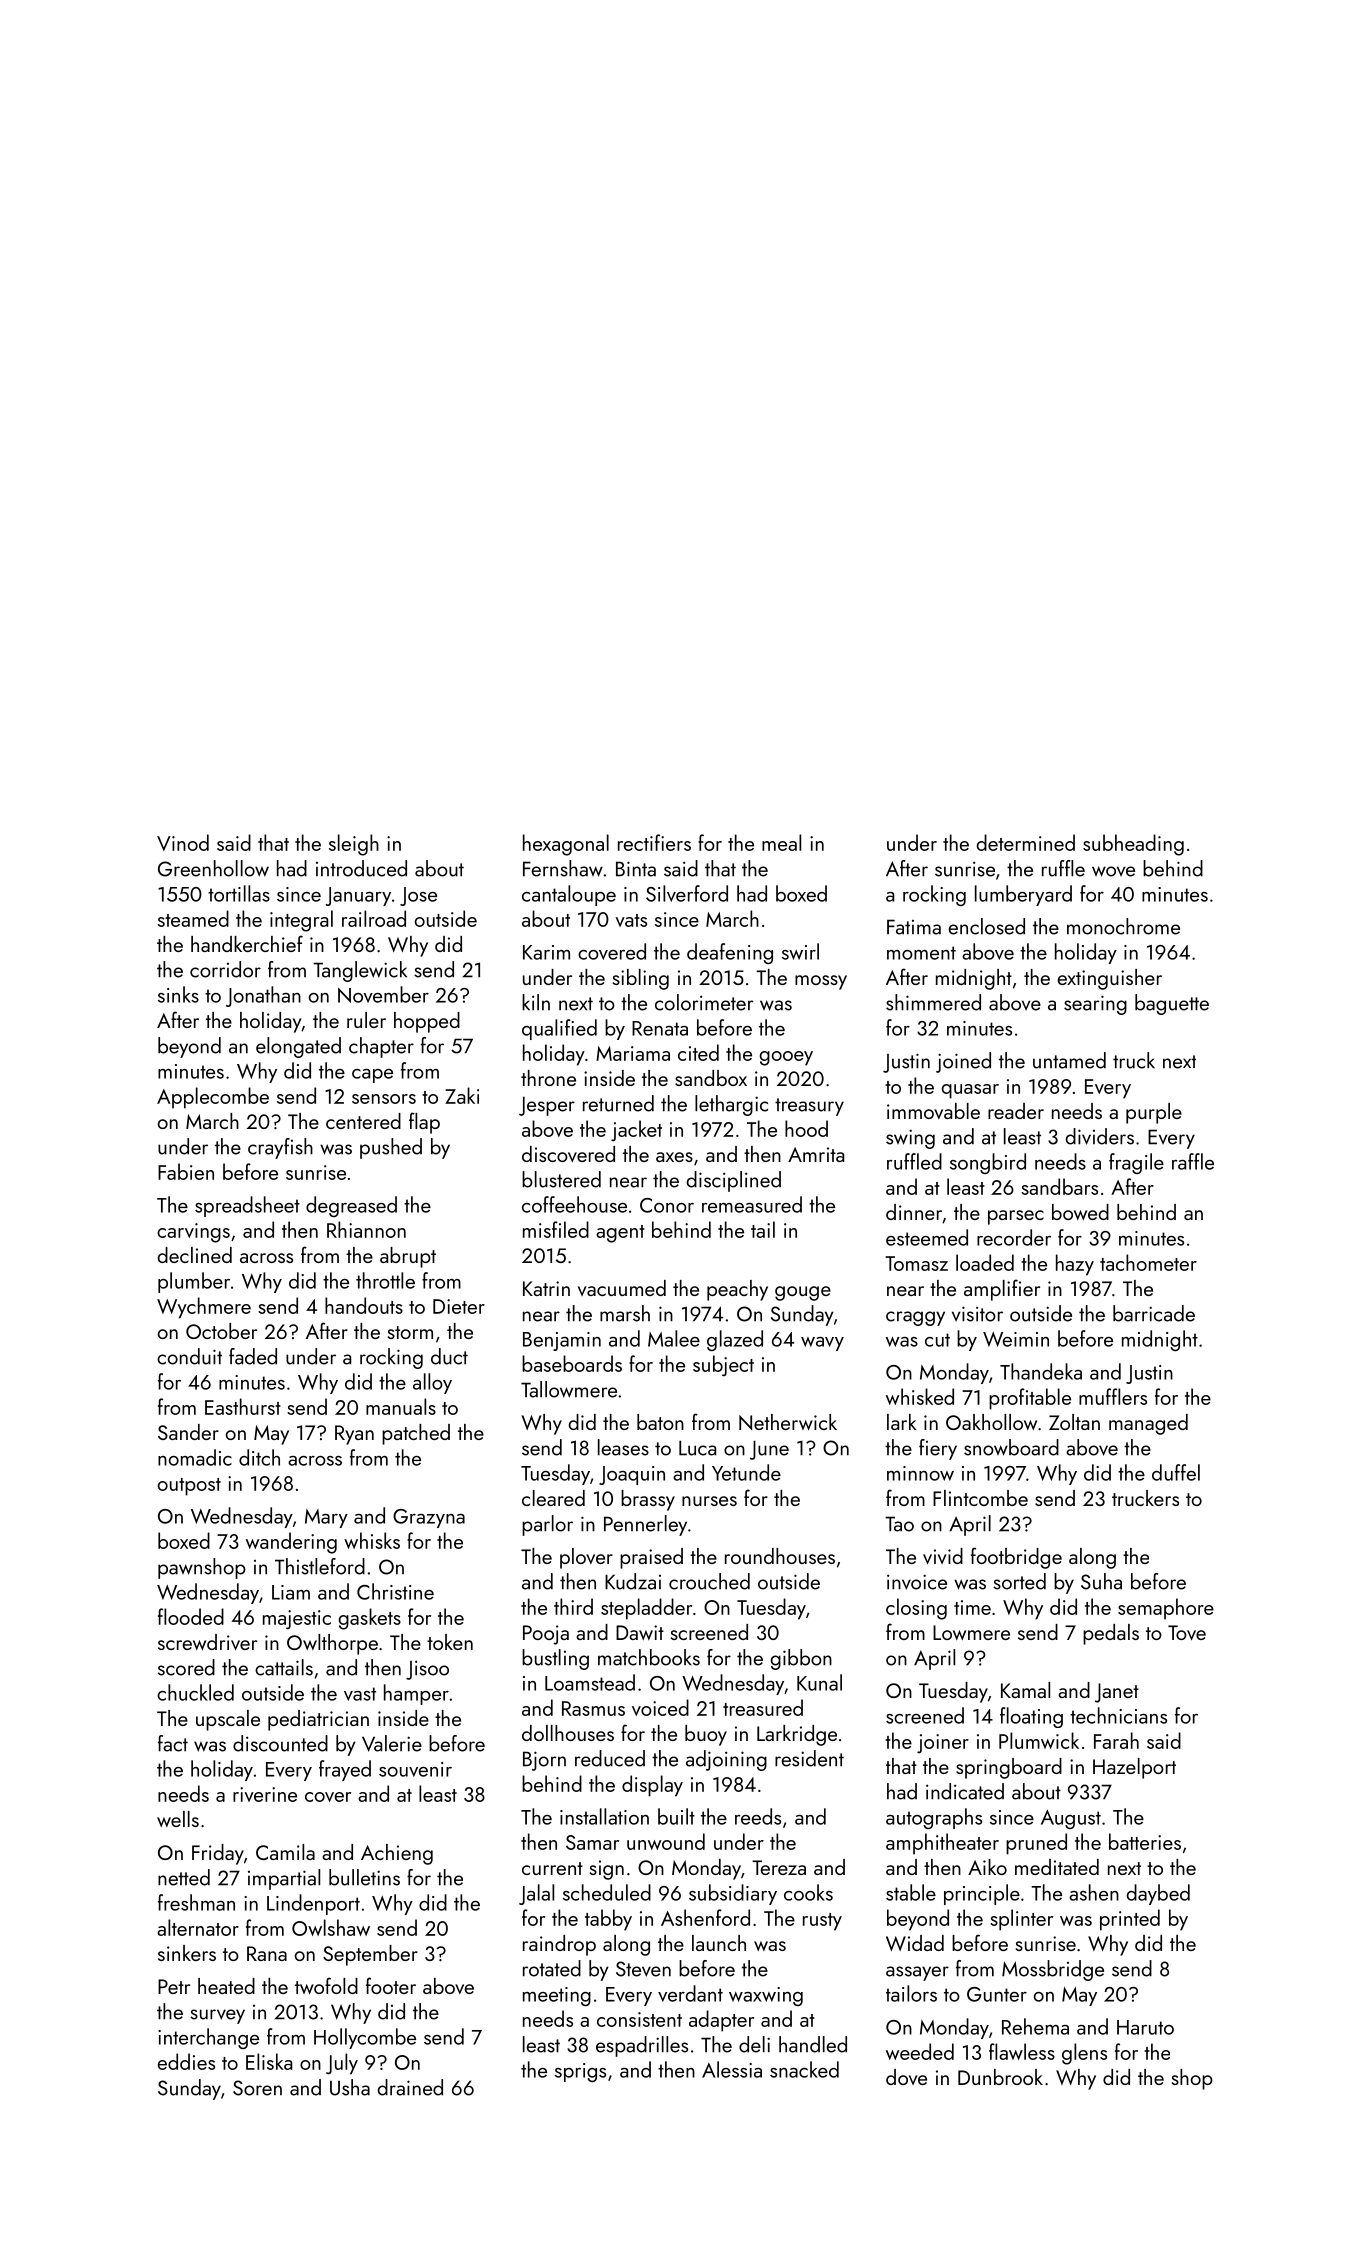 The height and width of the screenshot is (2259, 1372). Describe the element at coordinates (257, 2088) in the screenshot. I see `Soren` at that location.
